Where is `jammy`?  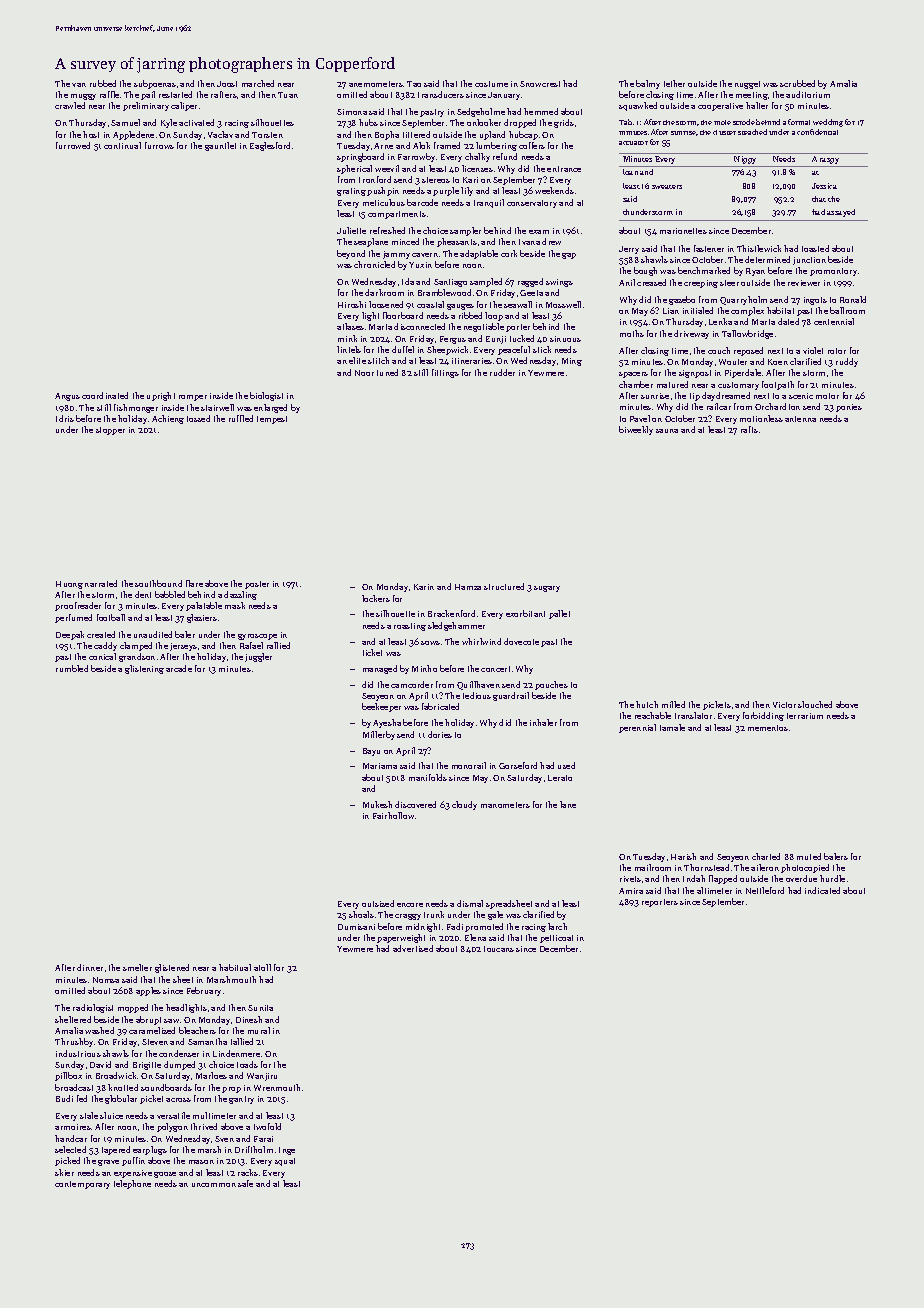
jammy is located at coordinates (396, 255).
